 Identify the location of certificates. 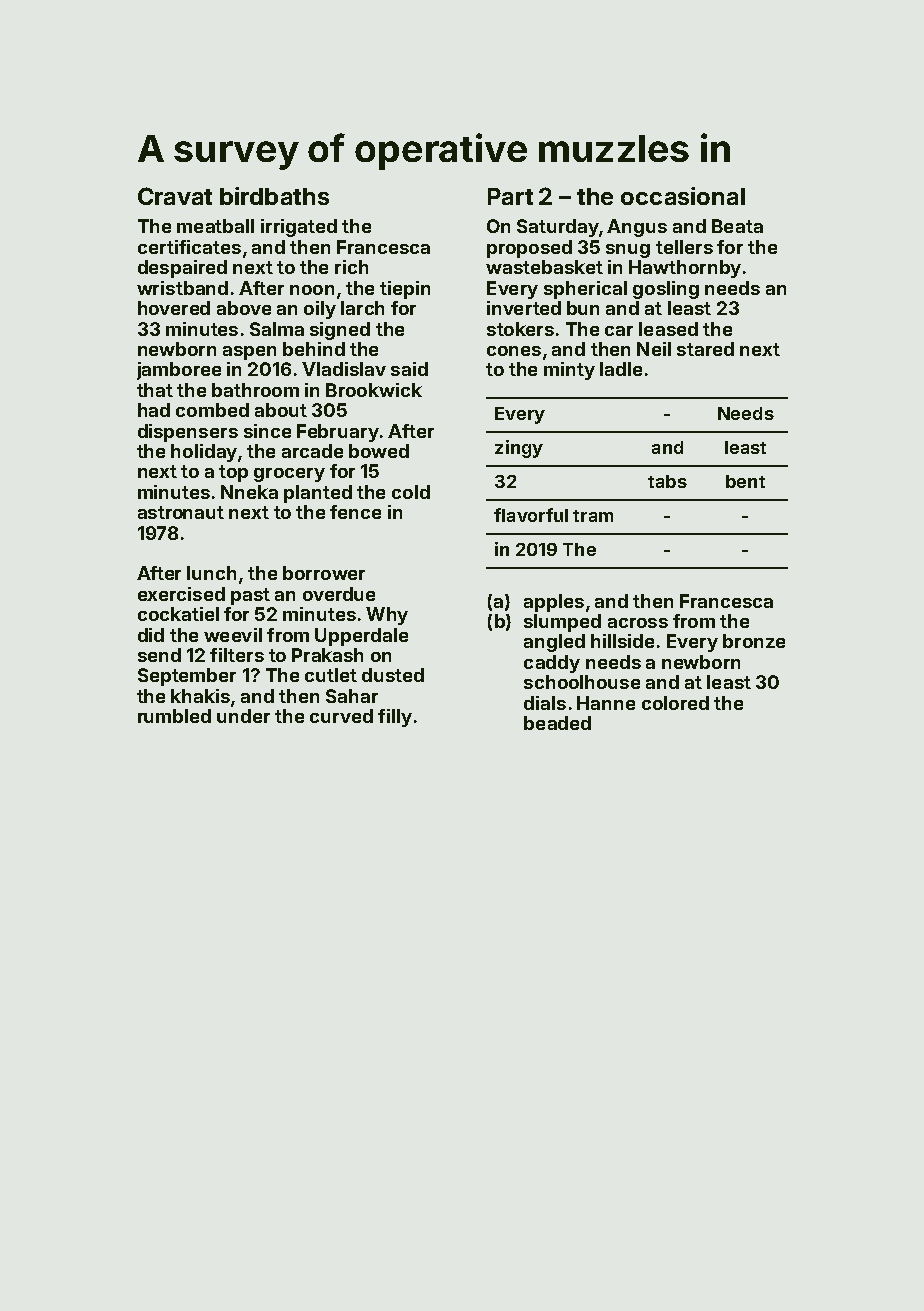
(189, 247).
